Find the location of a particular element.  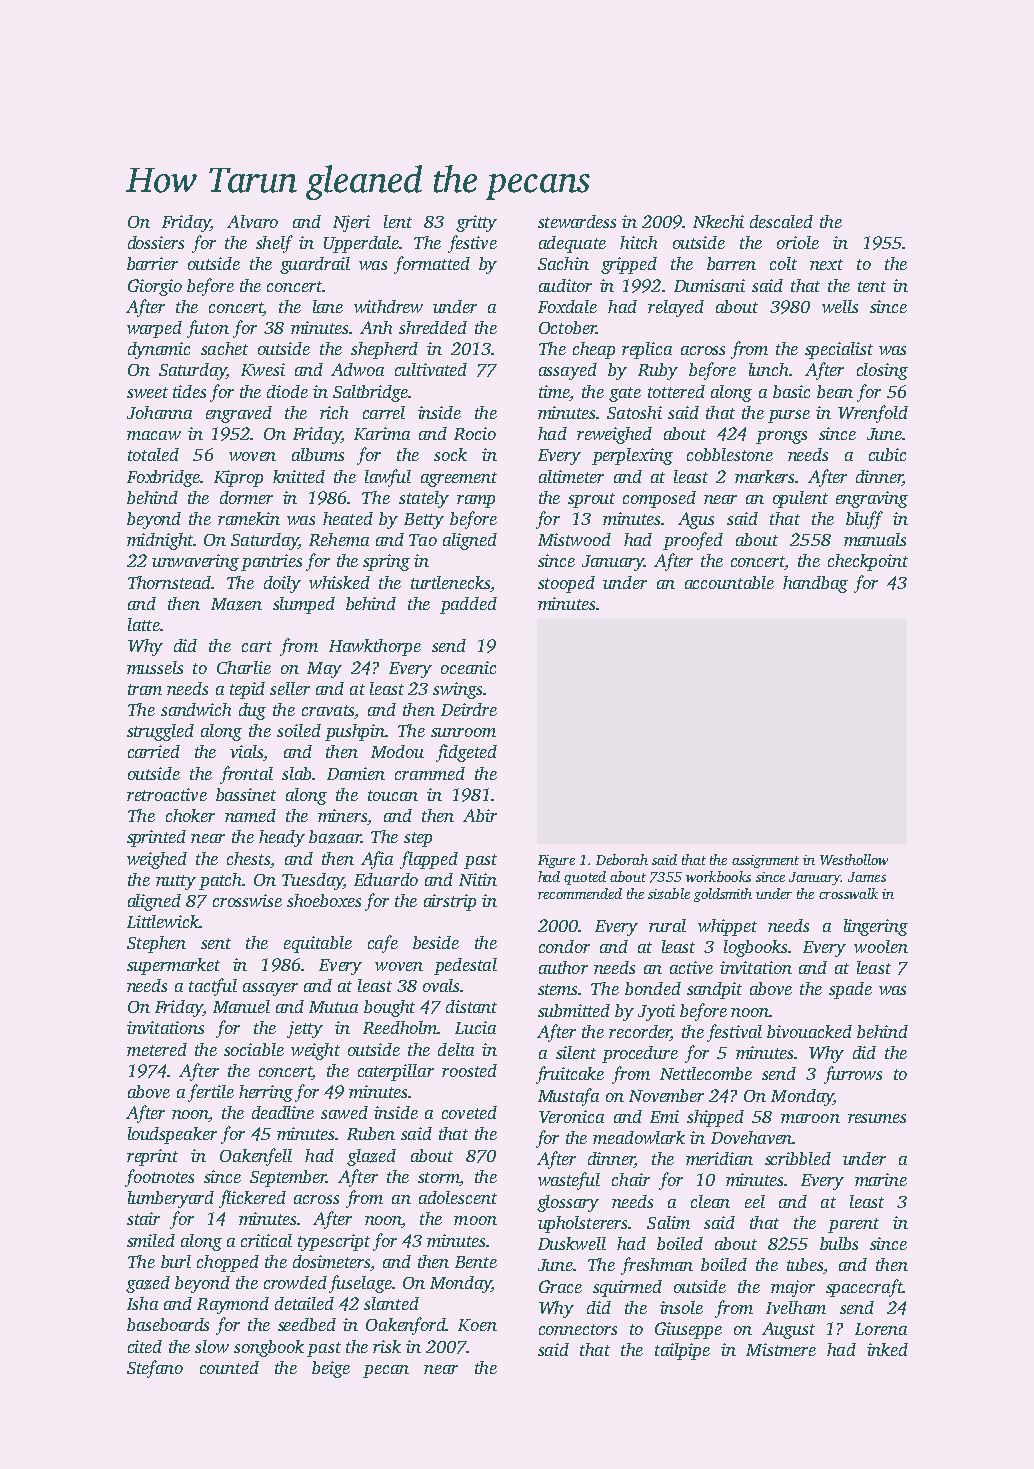

inked is located at coordinates (887, 1349).
